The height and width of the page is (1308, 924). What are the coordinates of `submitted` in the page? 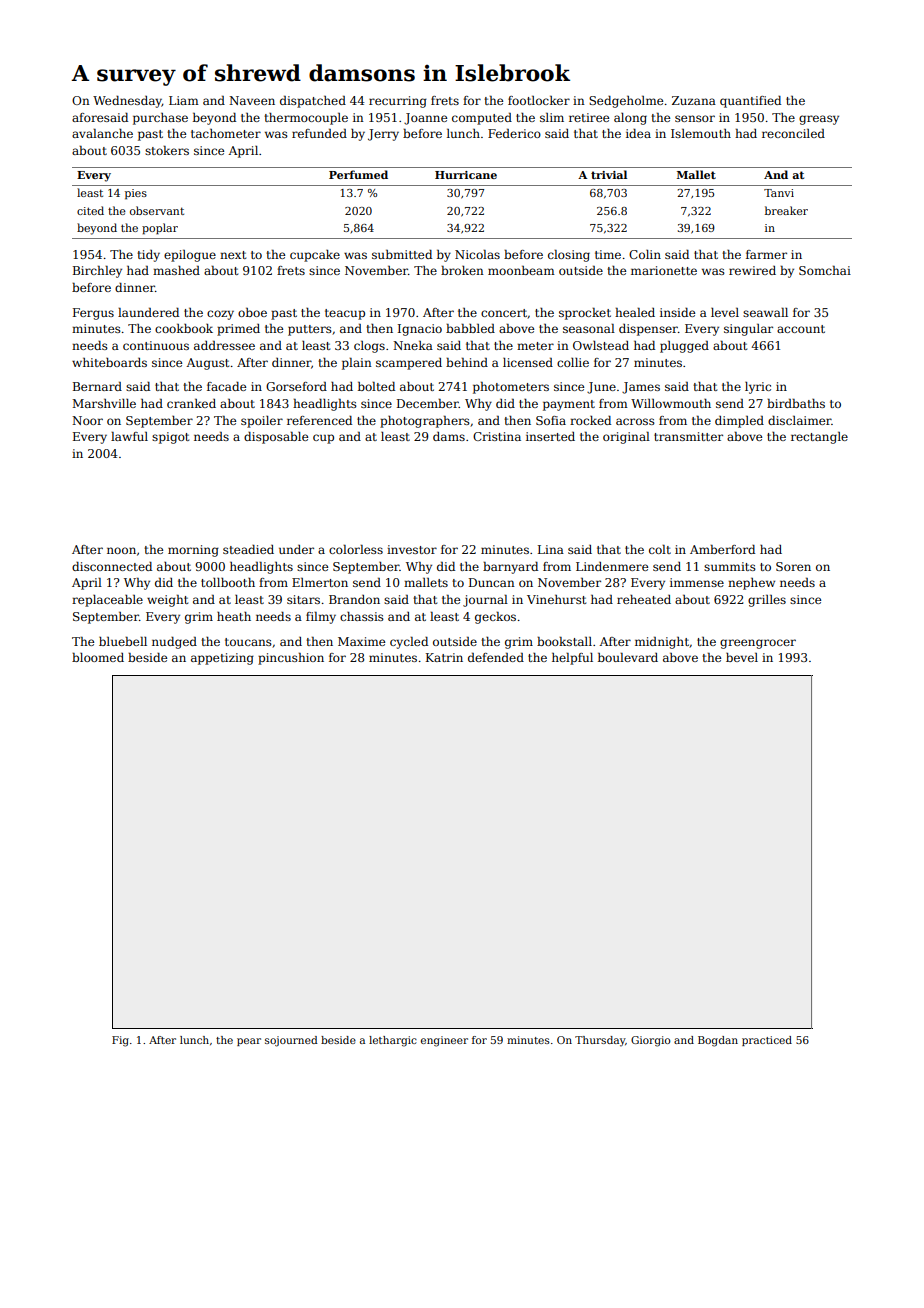 It's located at (402, 254).
